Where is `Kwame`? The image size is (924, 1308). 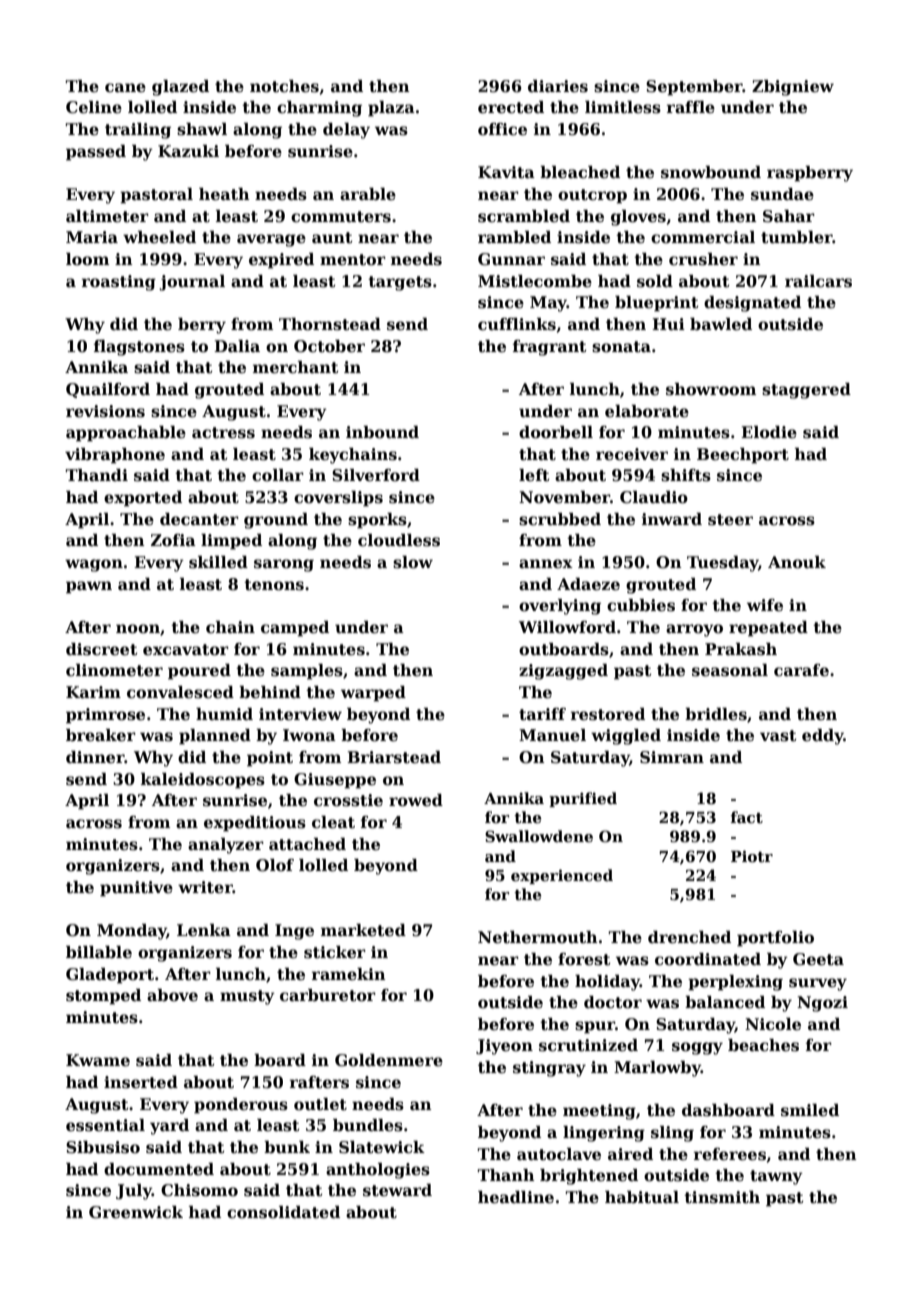
Kwame is located at coordinates (98, 1060).
